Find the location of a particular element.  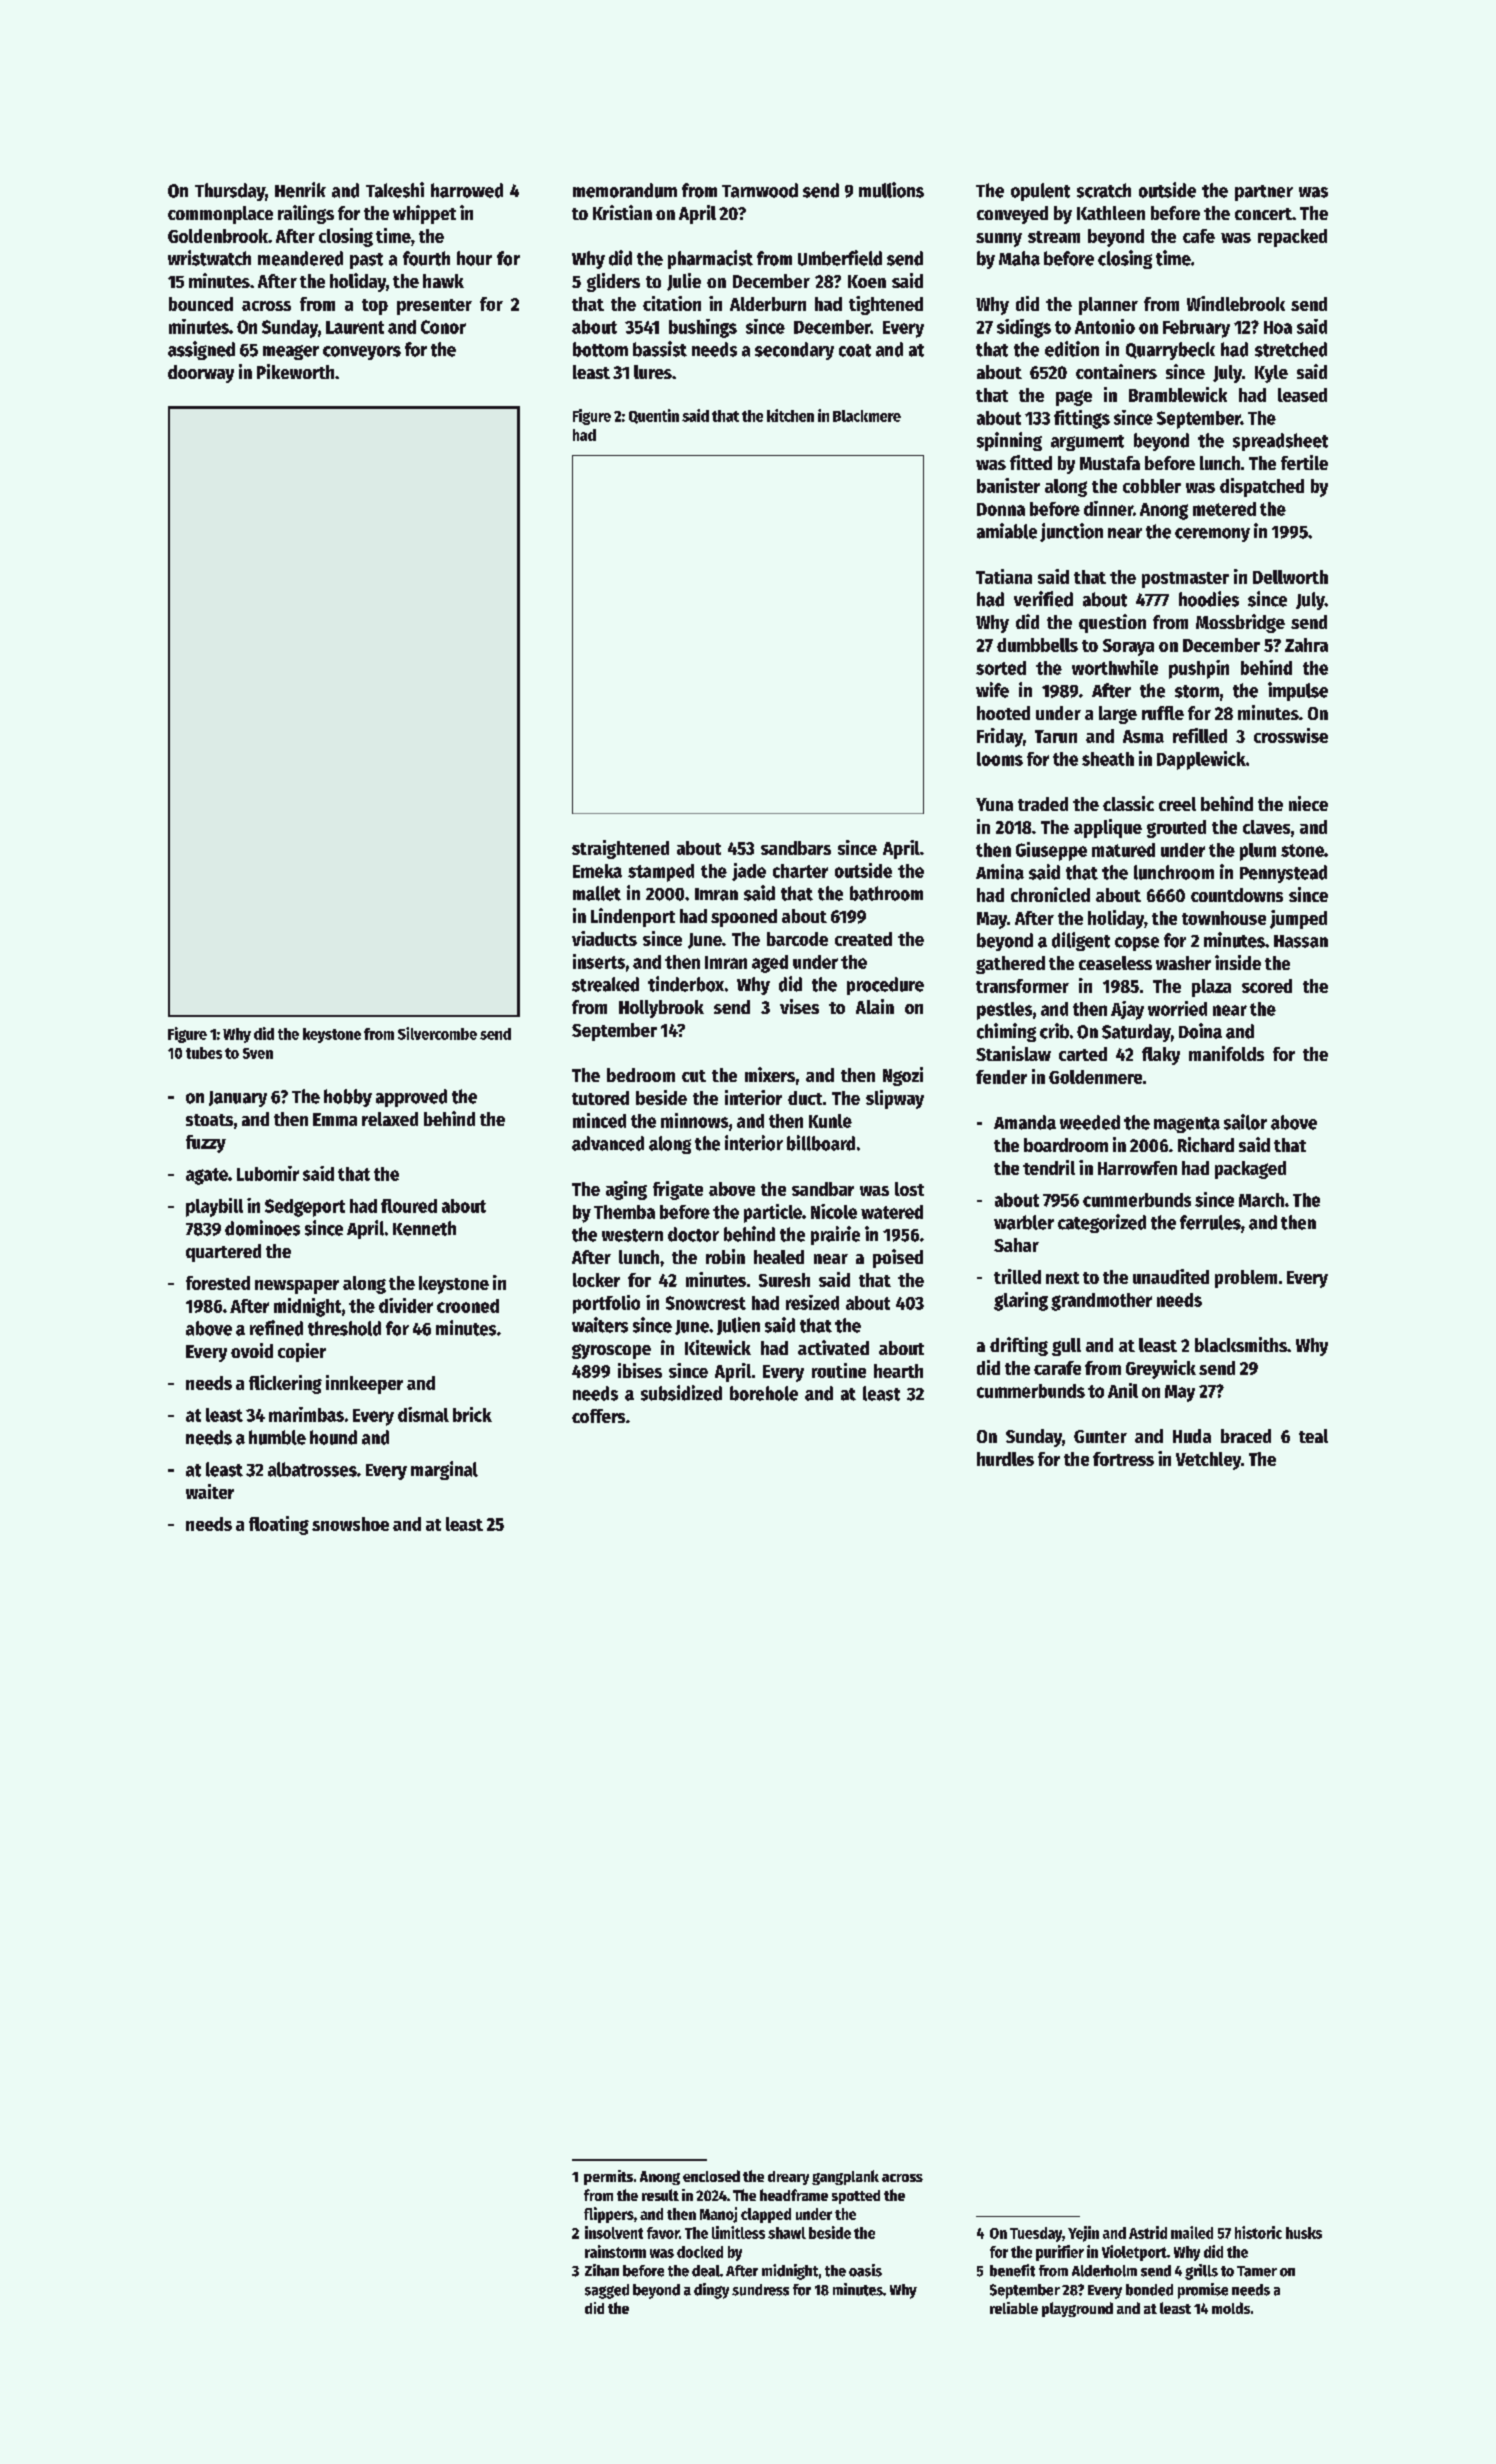

Zihan is located at coordinates (602, 2270).
